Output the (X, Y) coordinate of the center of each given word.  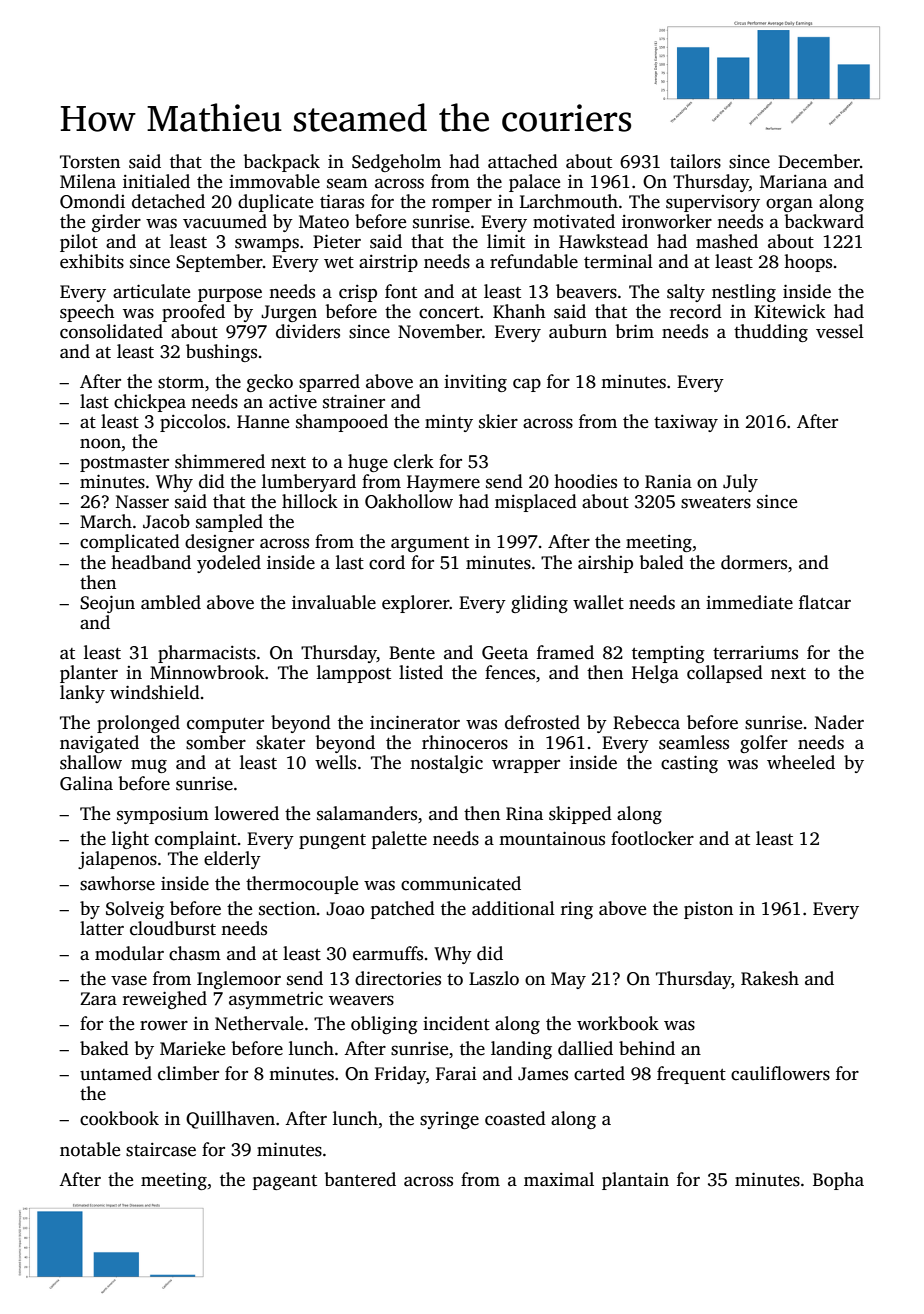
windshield (155, 692)
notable (90, 1149)
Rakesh (770, 978)
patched (403, 910)
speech (87, 313)
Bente (412, 653)
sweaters (716, 503)
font (401, 291)
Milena (88, 181)
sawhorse (117, 883)
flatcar (825, 602)
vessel (840, 331)
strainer (354, 401)
